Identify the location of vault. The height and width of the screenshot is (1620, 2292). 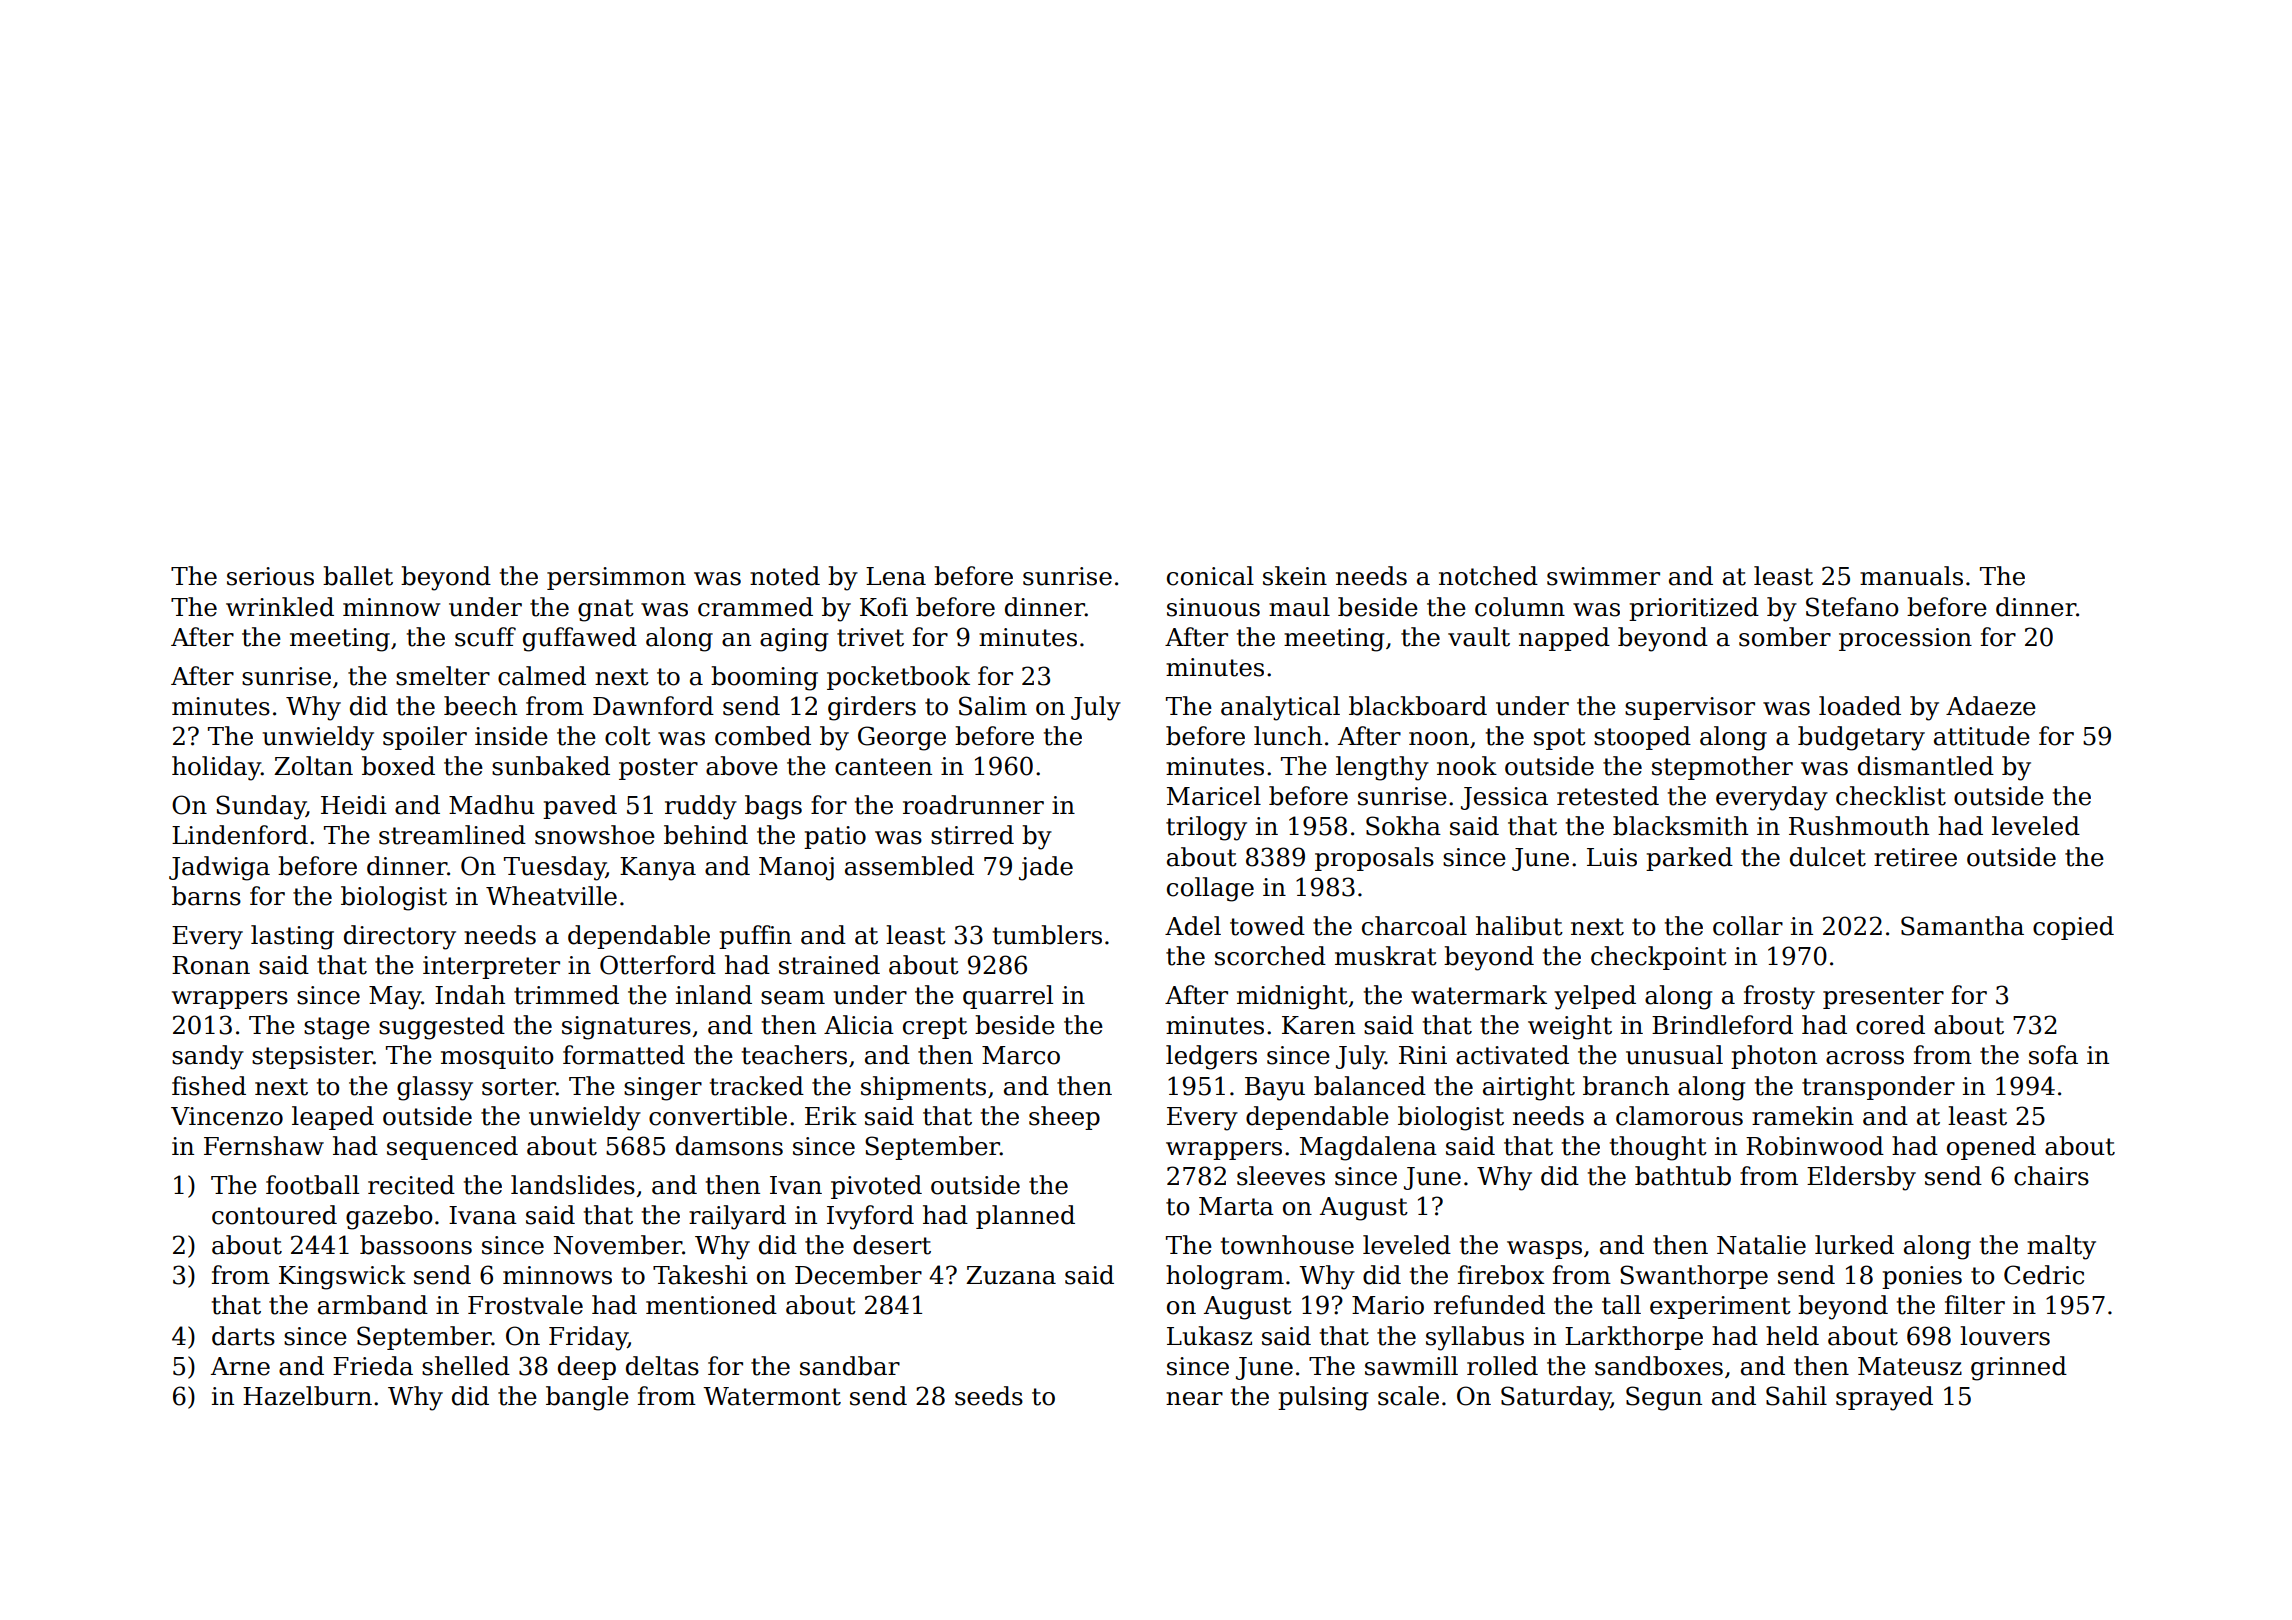
(1479, 637).
